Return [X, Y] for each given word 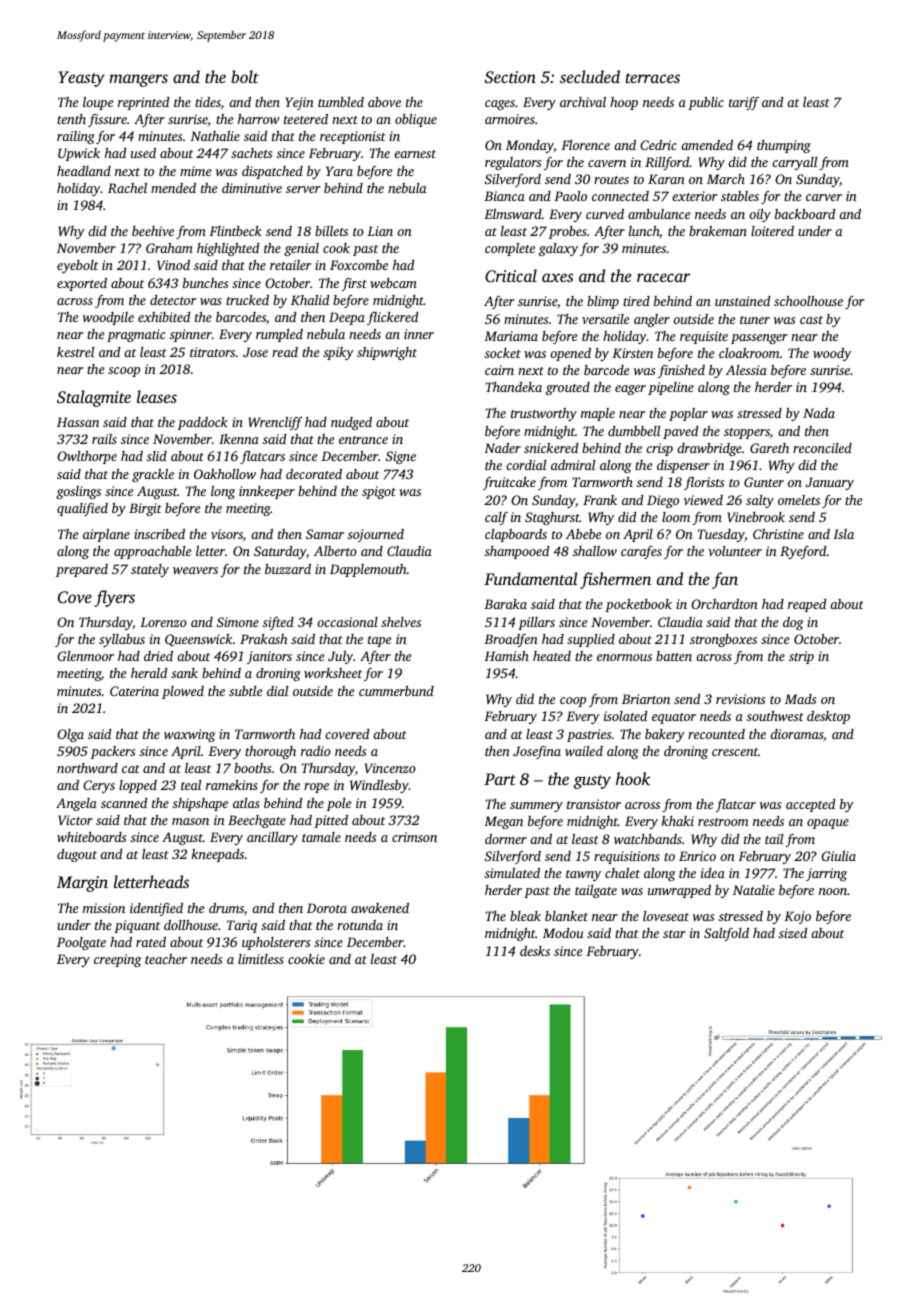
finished [681, 371]
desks [535, 951]
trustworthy [544, 414]
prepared [82, 570]
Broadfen [511, 640]
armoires [510, 119]
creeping [117, 960]
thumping [784, 146]
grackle [153, 475]
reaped [807, 605]
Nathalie [215, 136]
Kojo [797, 917]
